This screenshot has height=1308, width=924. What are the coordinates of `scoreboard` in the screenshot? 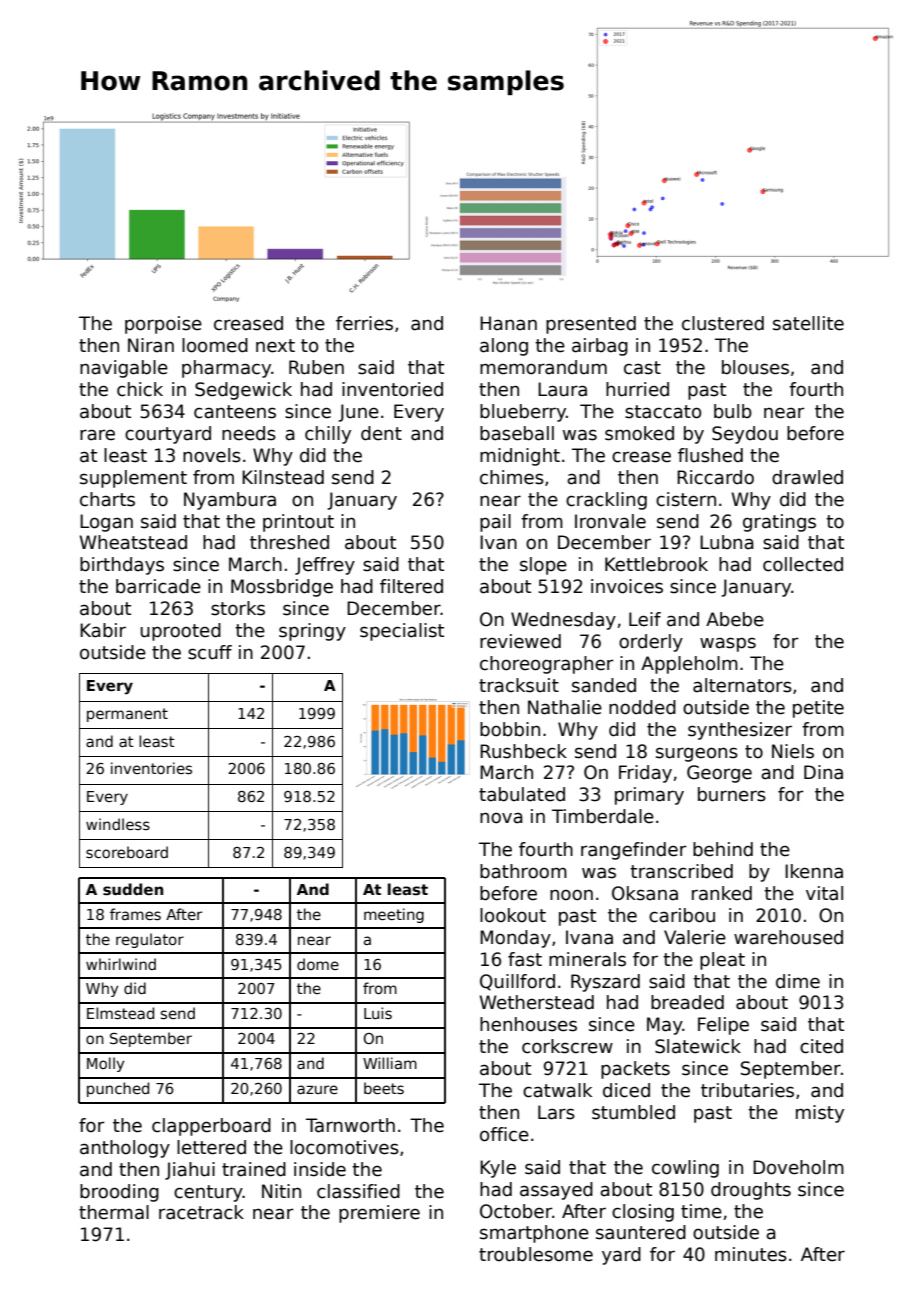 It's located at (127, 852).
